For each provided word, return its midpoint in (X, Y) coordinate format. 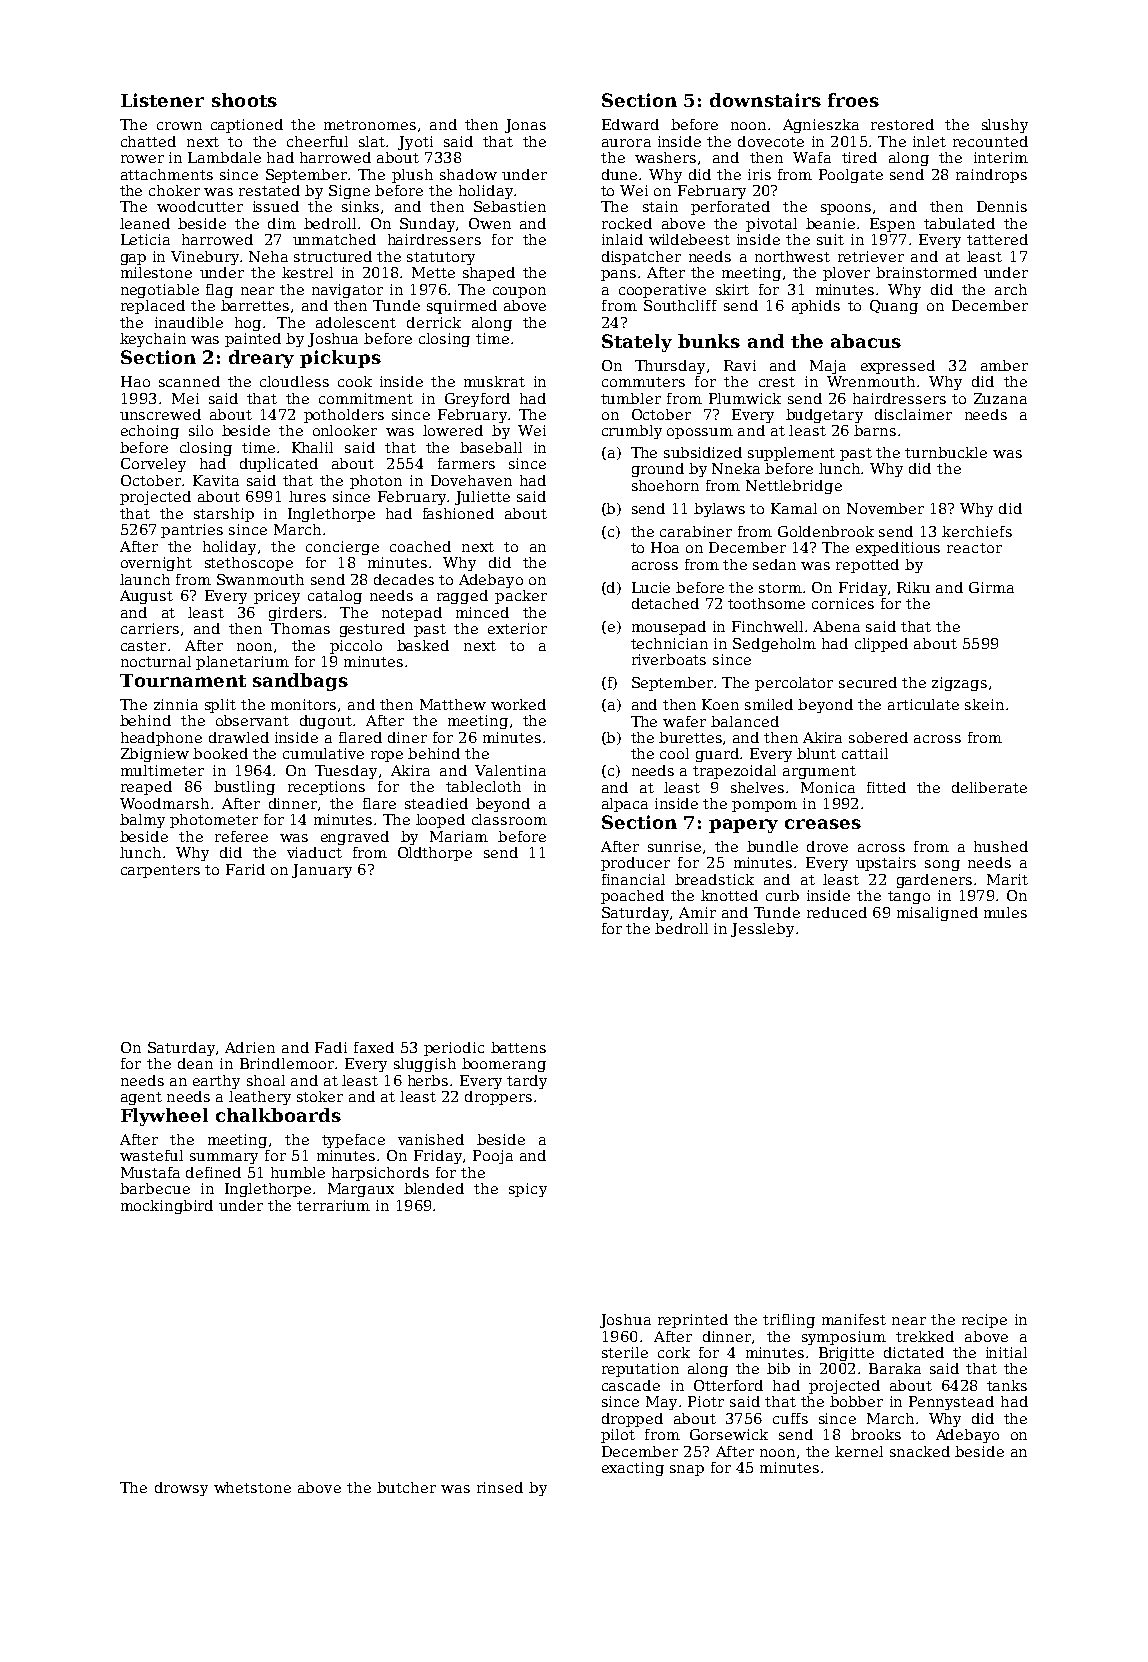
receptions (326, 788)
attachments (167, 174)
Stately (637, 343)
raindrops (991, 176)
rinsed (500, 1487)
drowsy (181, 1489)
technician (669, 643)
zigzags (959, 684)
